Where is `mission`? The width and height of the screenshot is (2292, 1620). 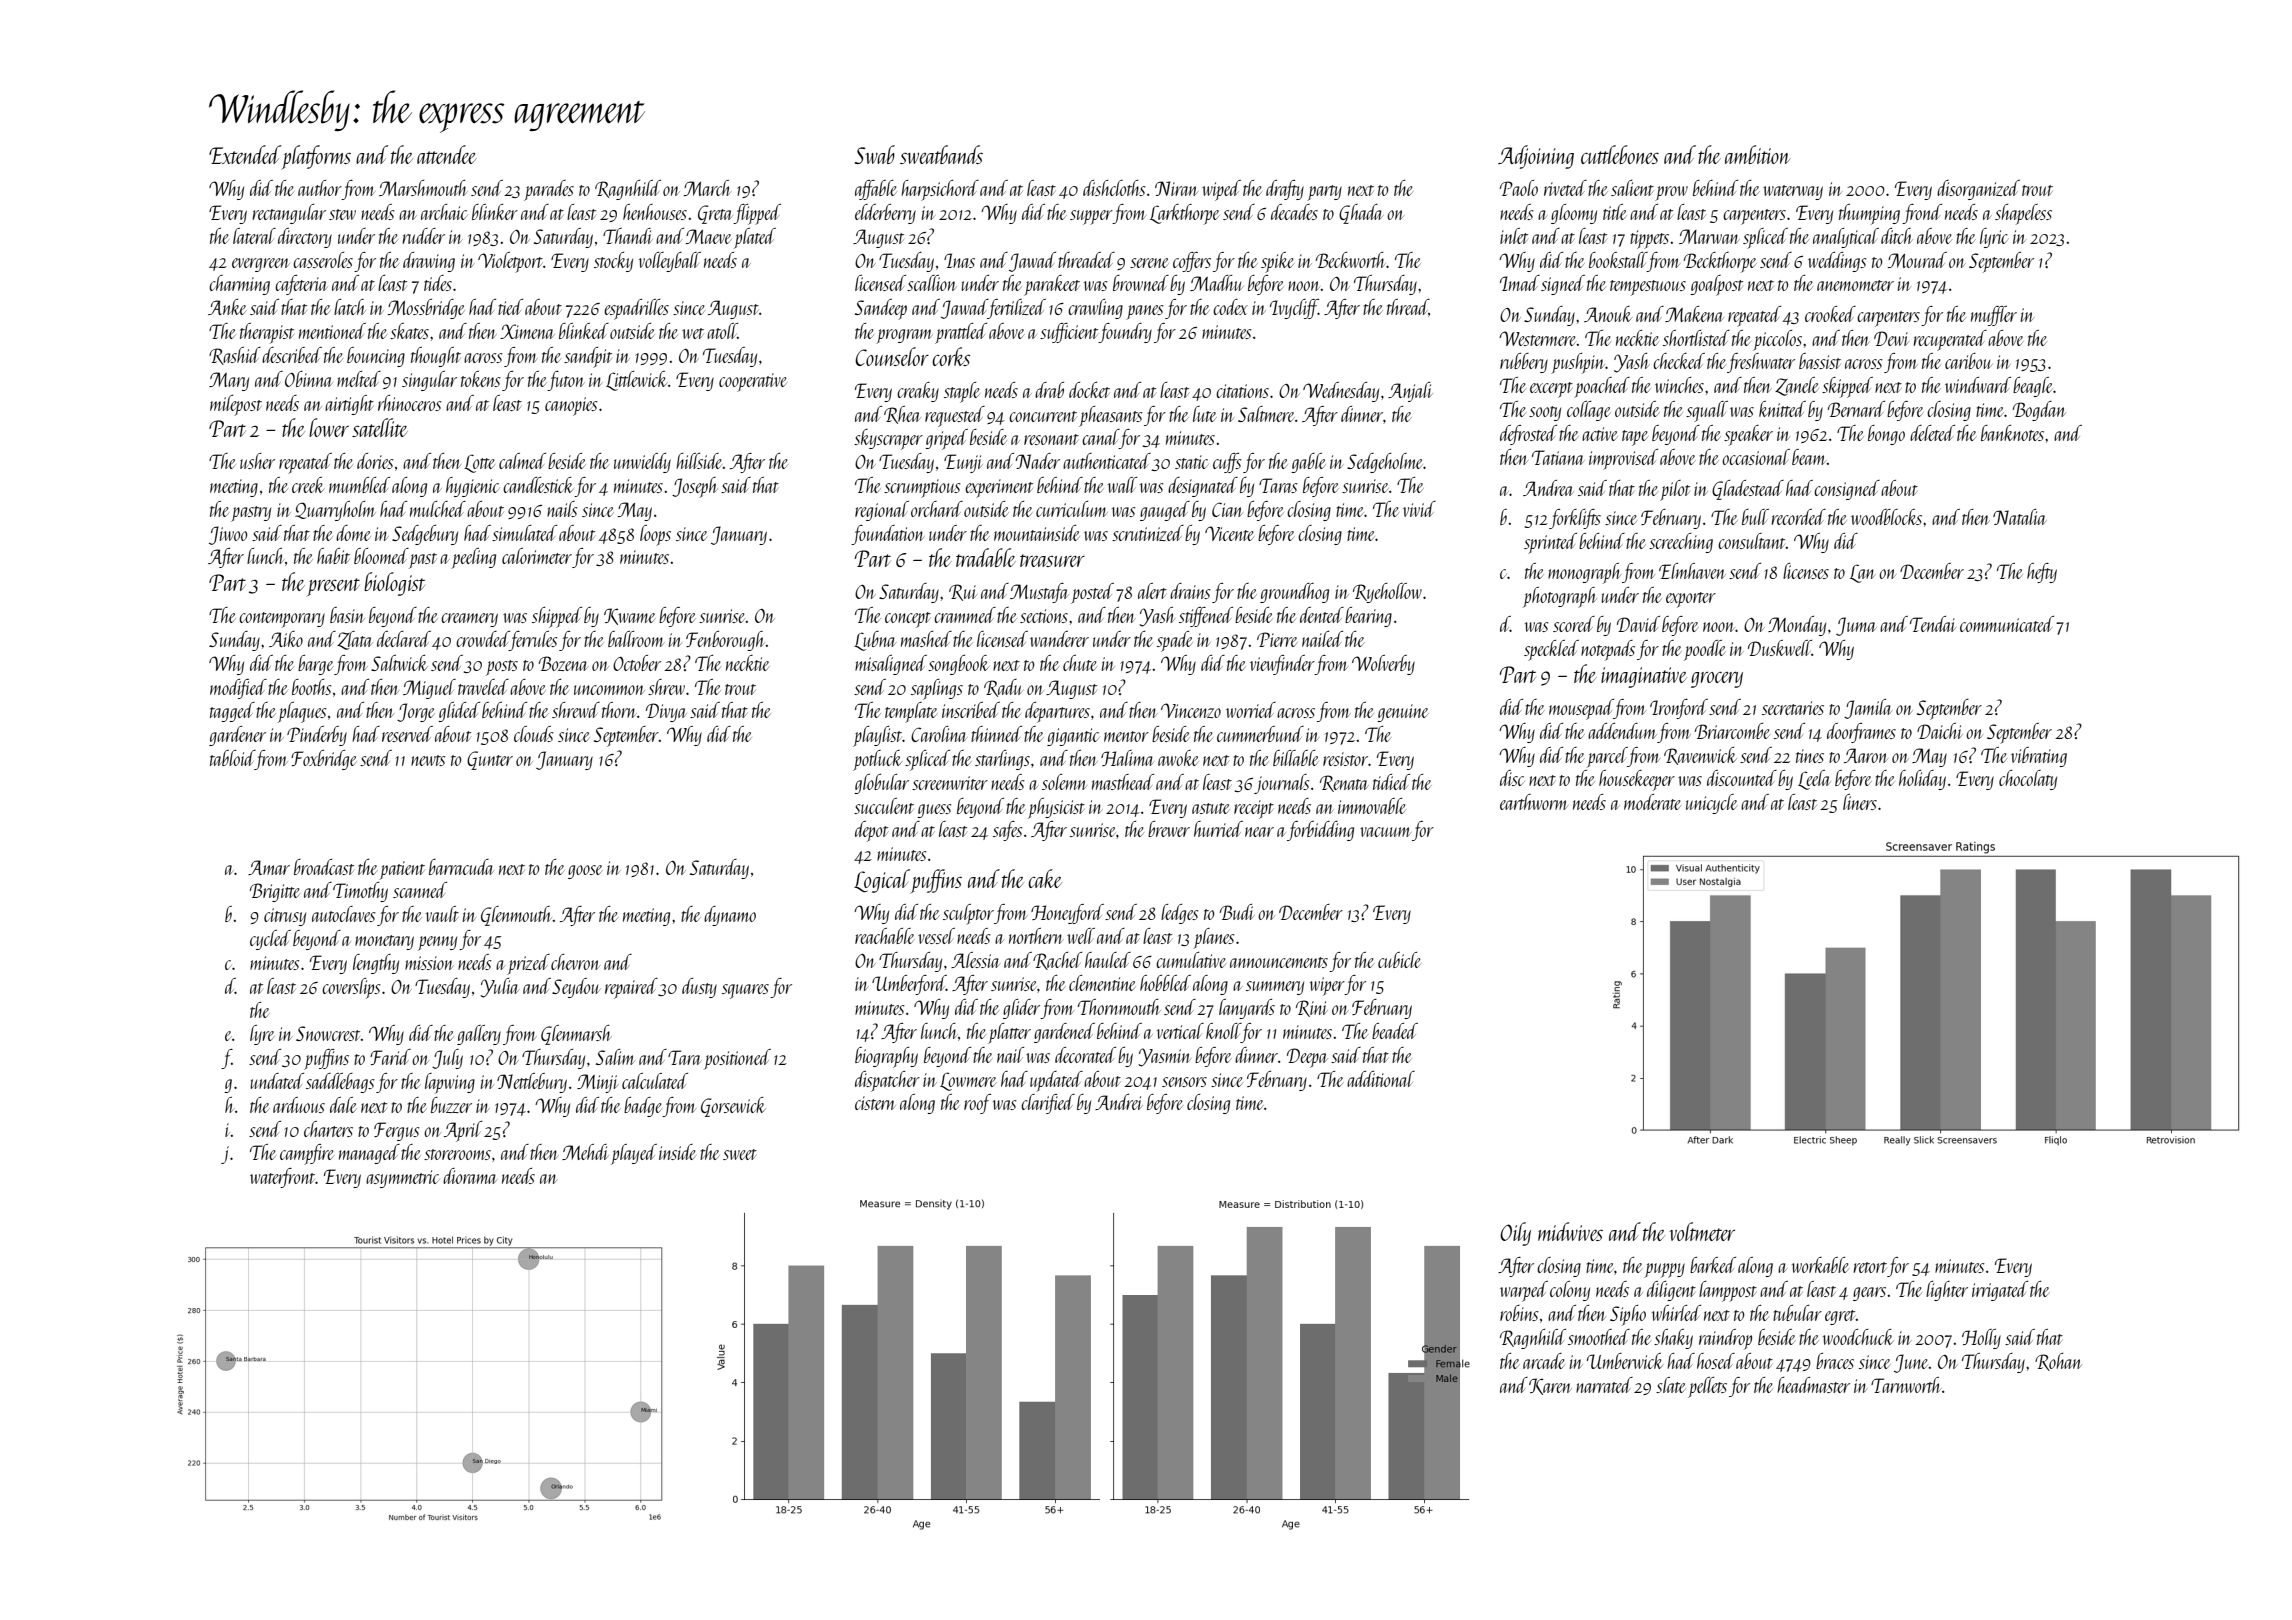
mission is located at coordinates (429, 963).
